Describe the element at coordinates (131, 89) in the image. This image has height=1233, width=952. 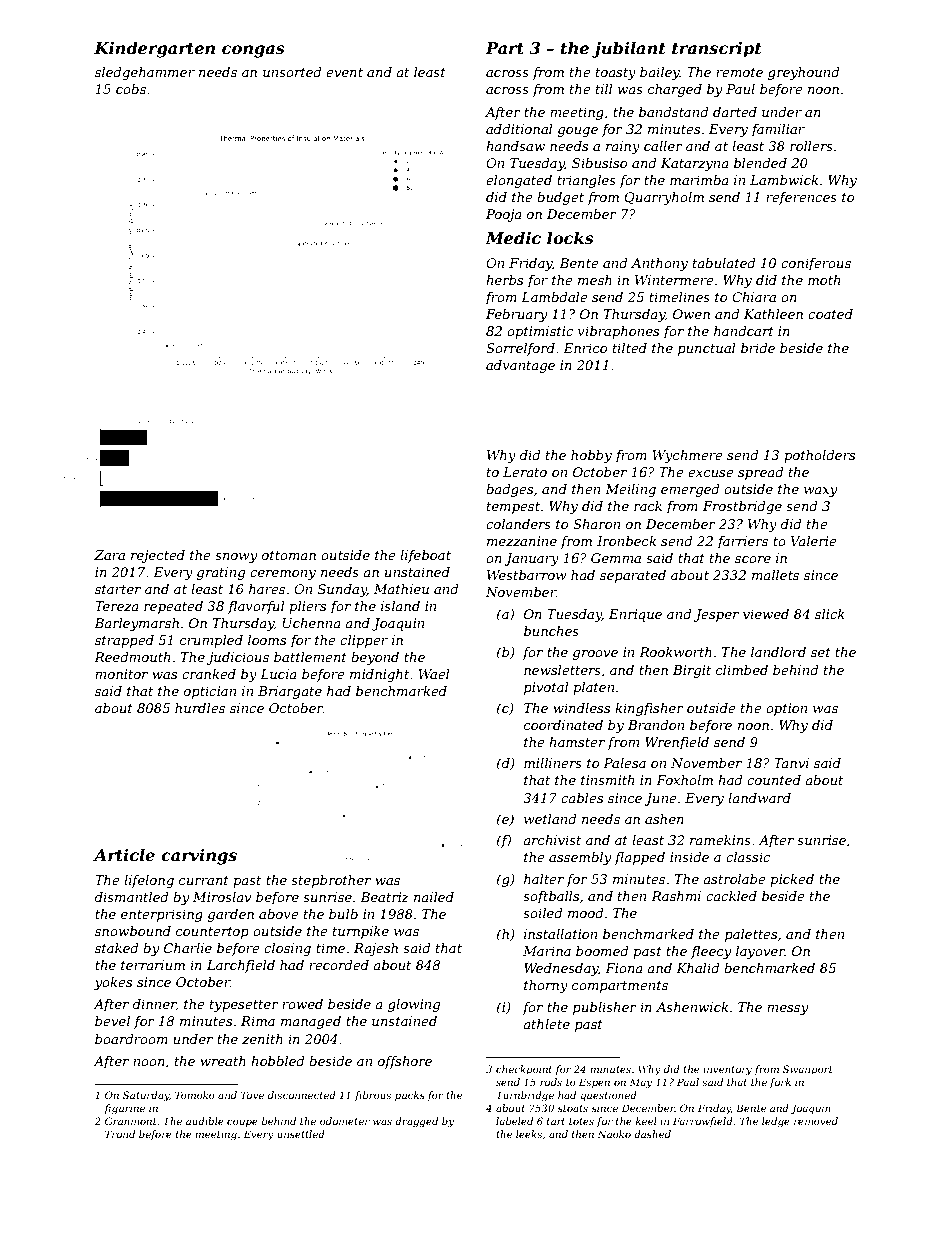
I see `cobs` at that location.
